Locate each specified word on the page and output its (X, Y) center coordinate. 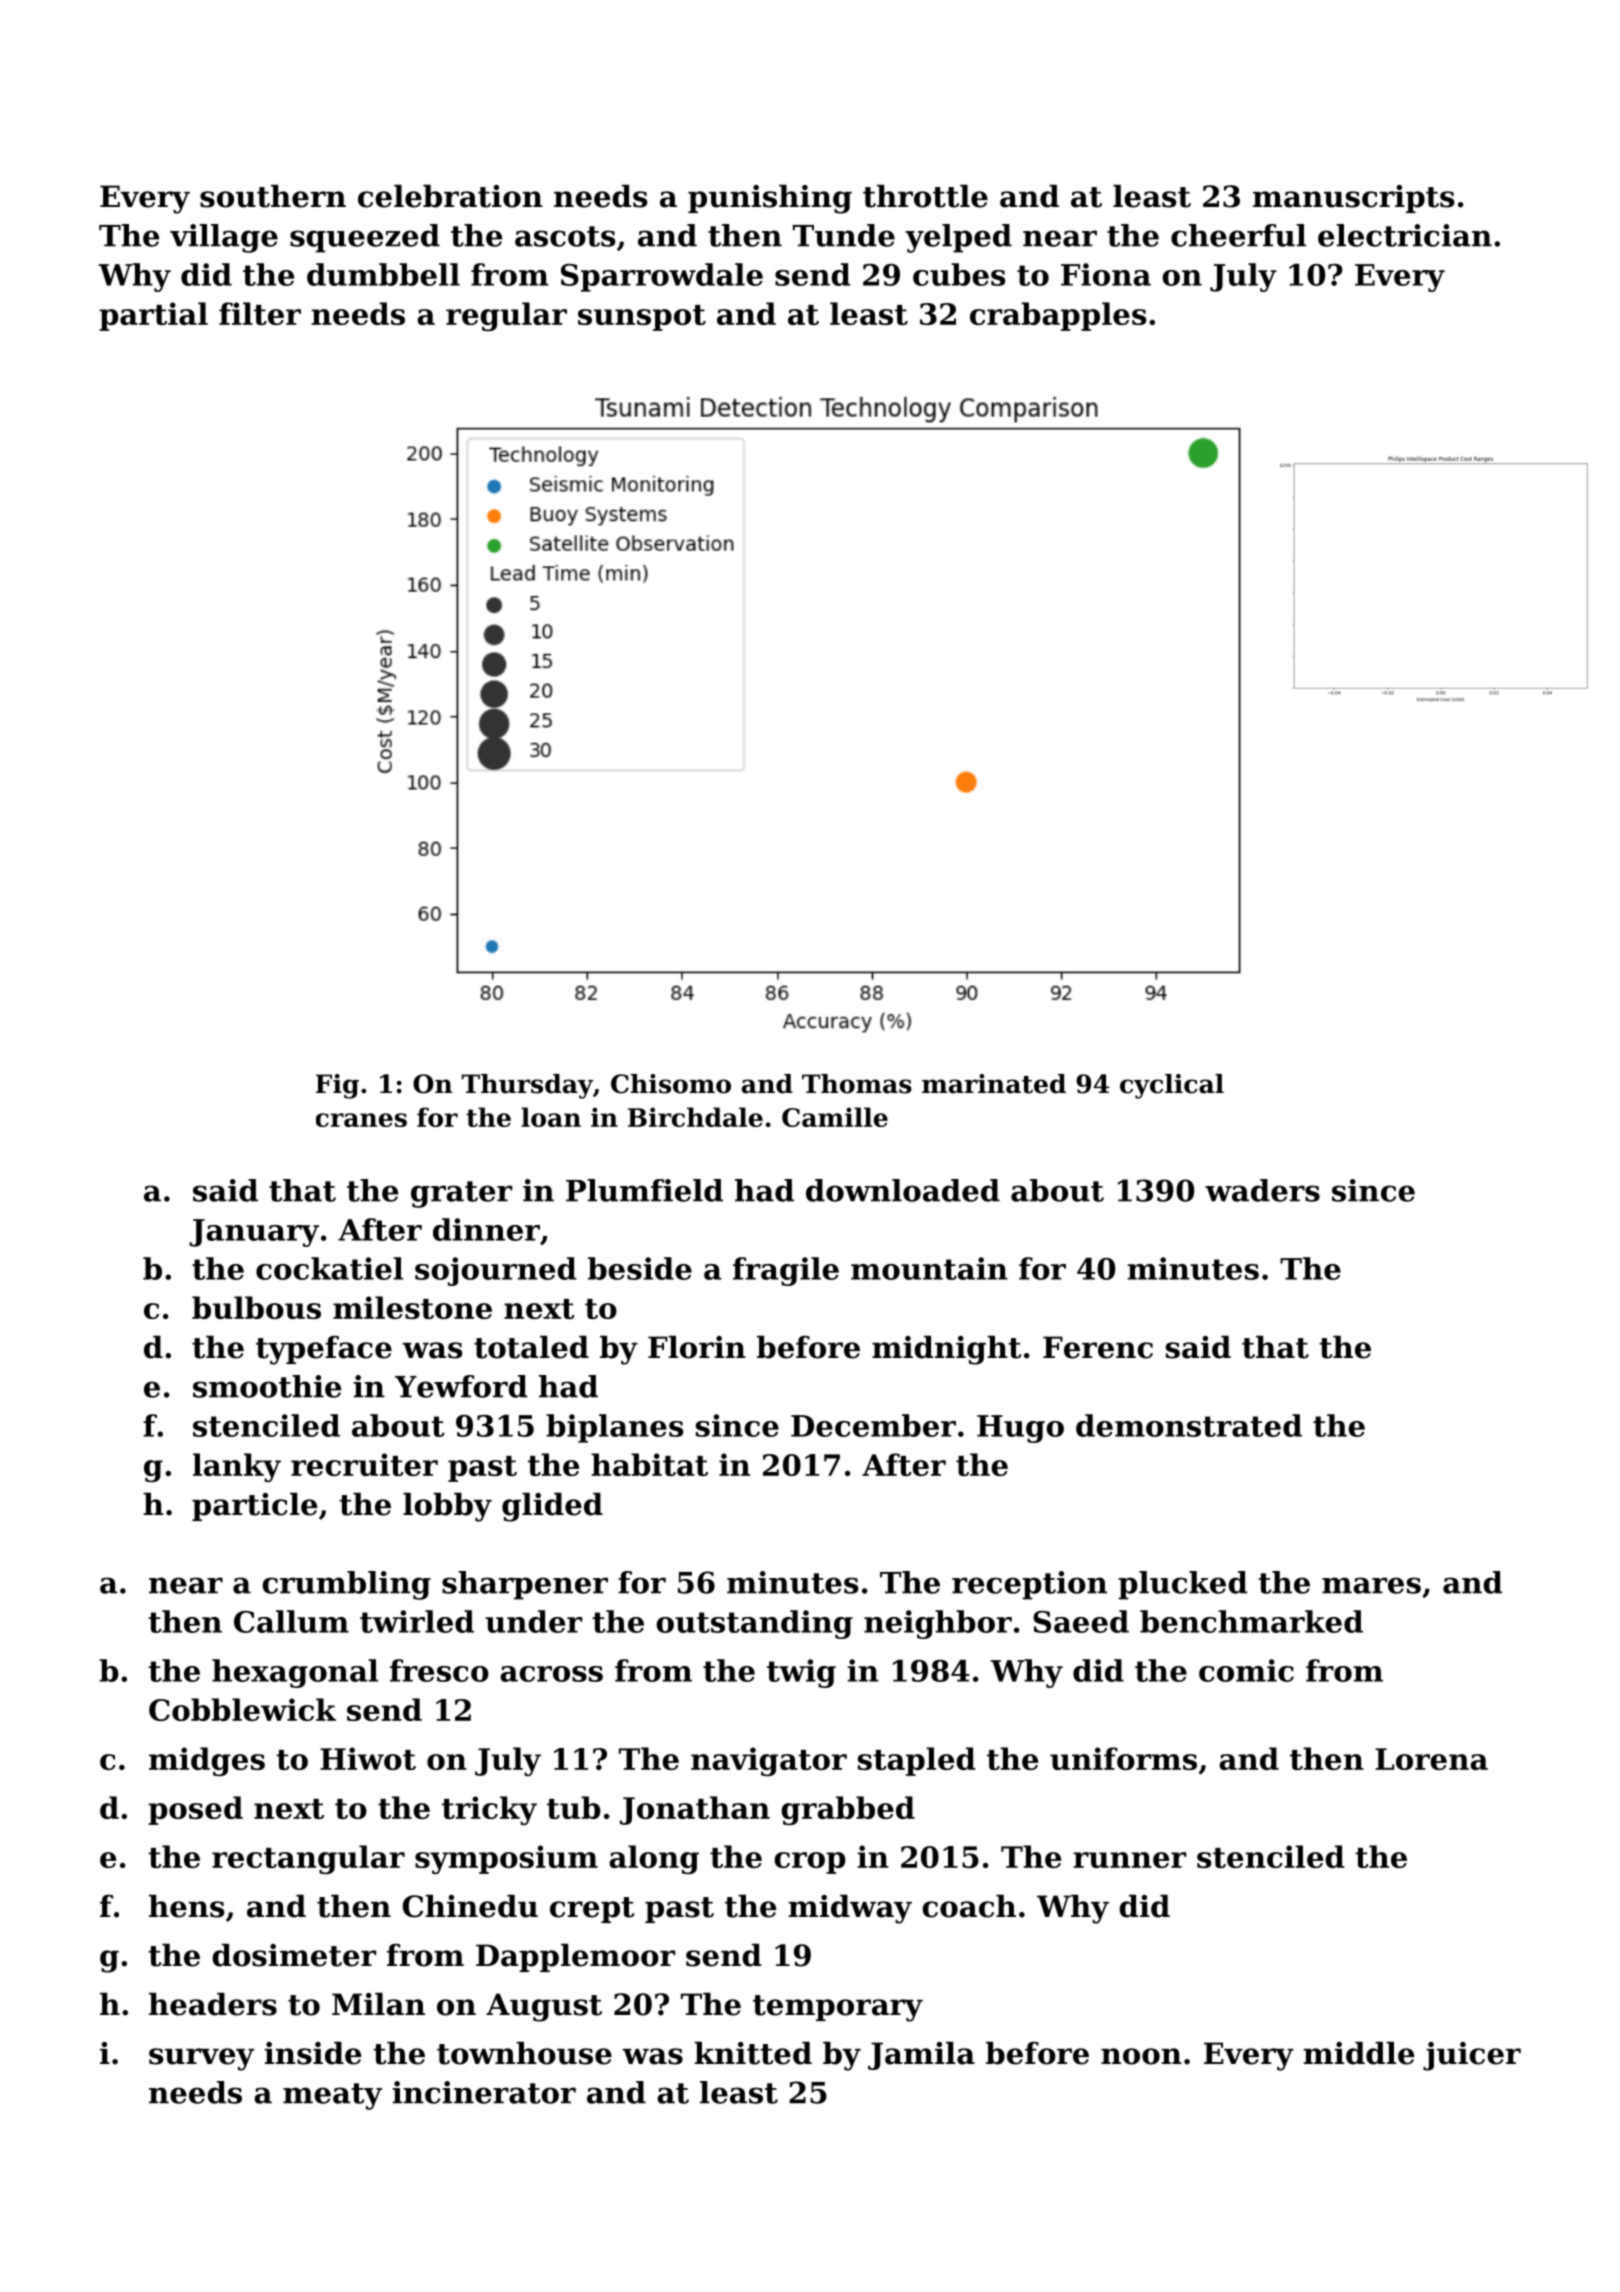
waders (1262, 1190)
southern (273, 196)
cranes (361, 1120)
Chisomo (671, 1084)
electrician (1405, 235)
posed (195, 1810)
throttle (925, 196)
